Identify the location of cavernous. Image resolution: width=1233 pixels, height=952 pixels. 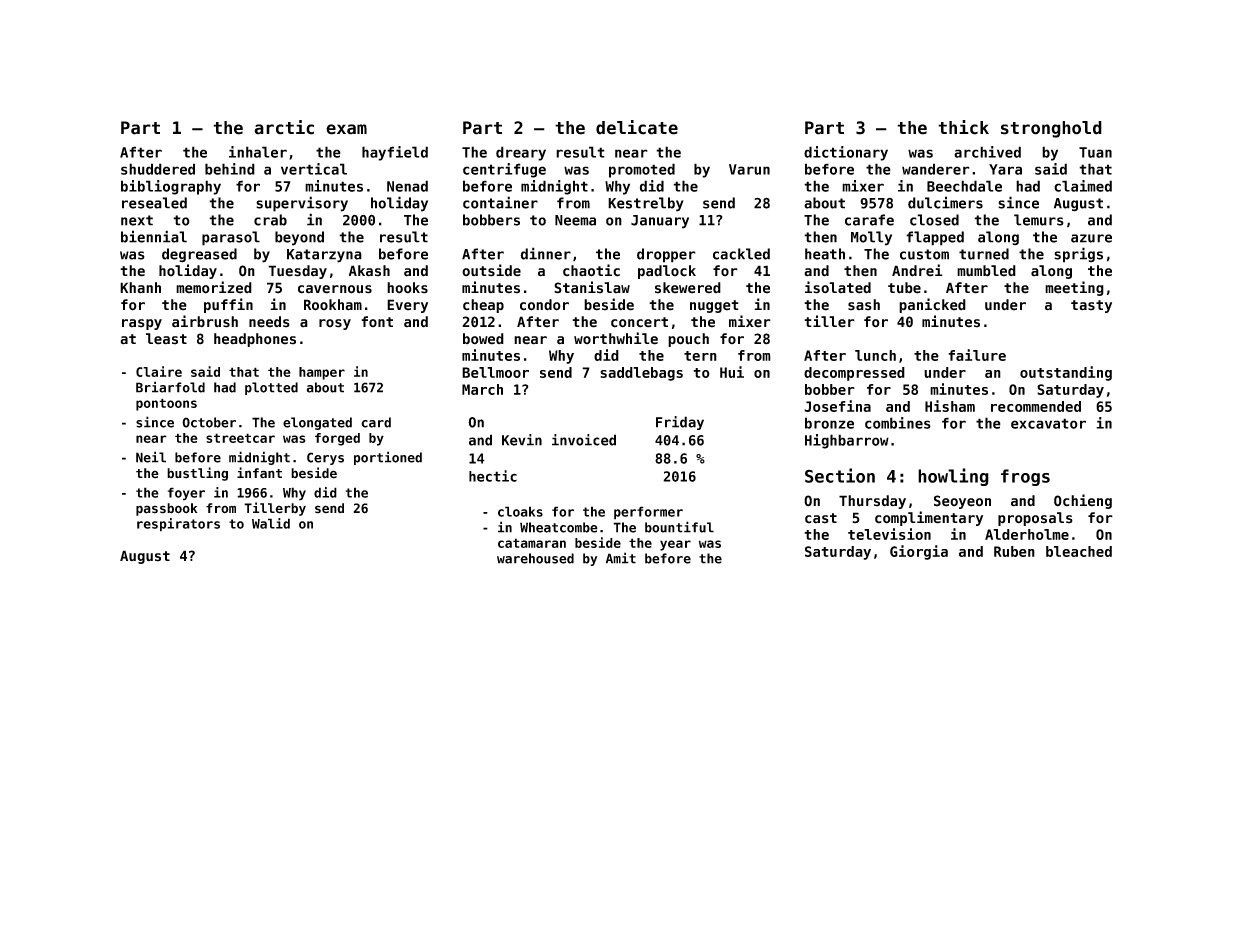
(335, 289).
